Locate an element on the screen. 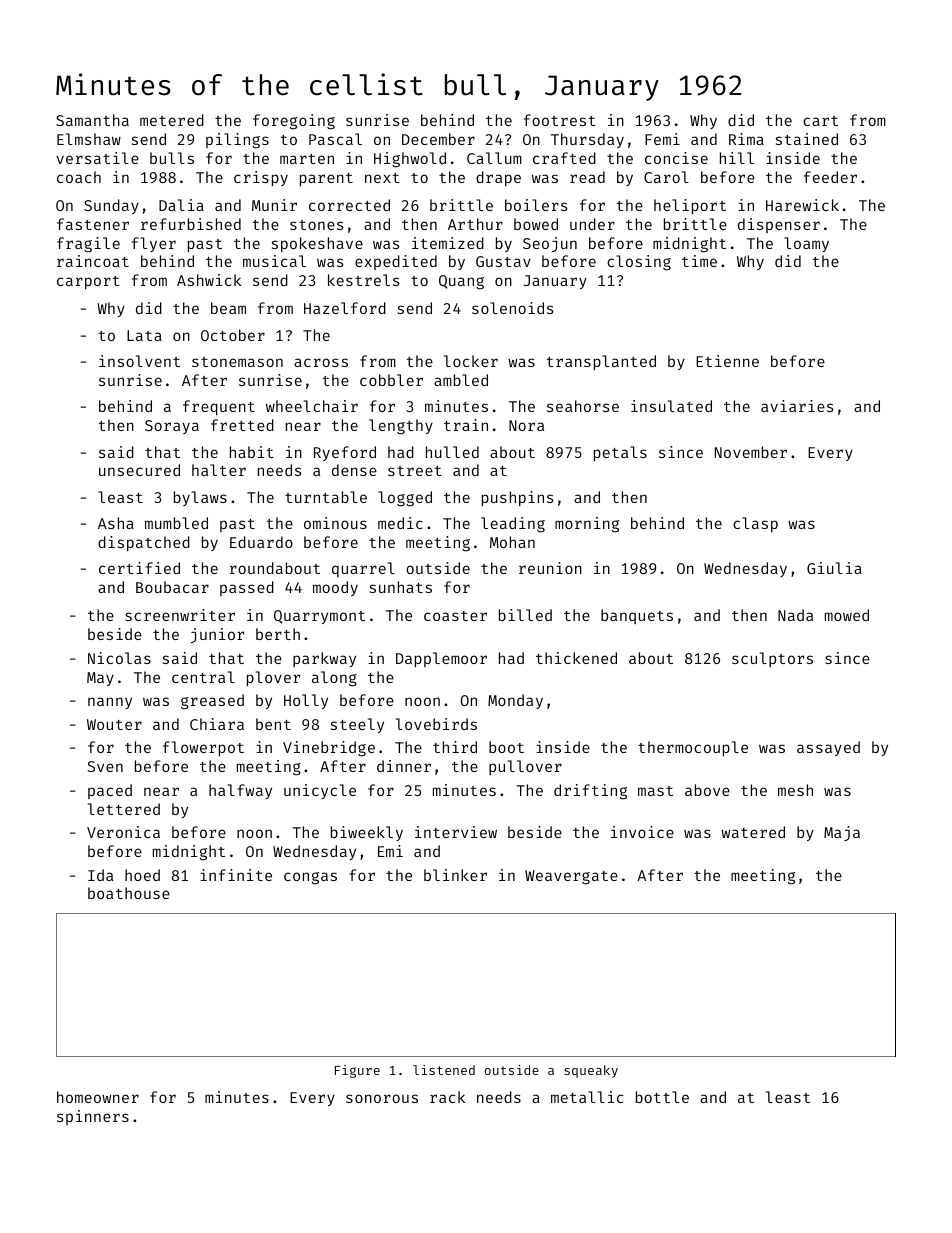 The width and height of the screenshot is (952, 1233). seahorse is located at coordinates (583, 406).
